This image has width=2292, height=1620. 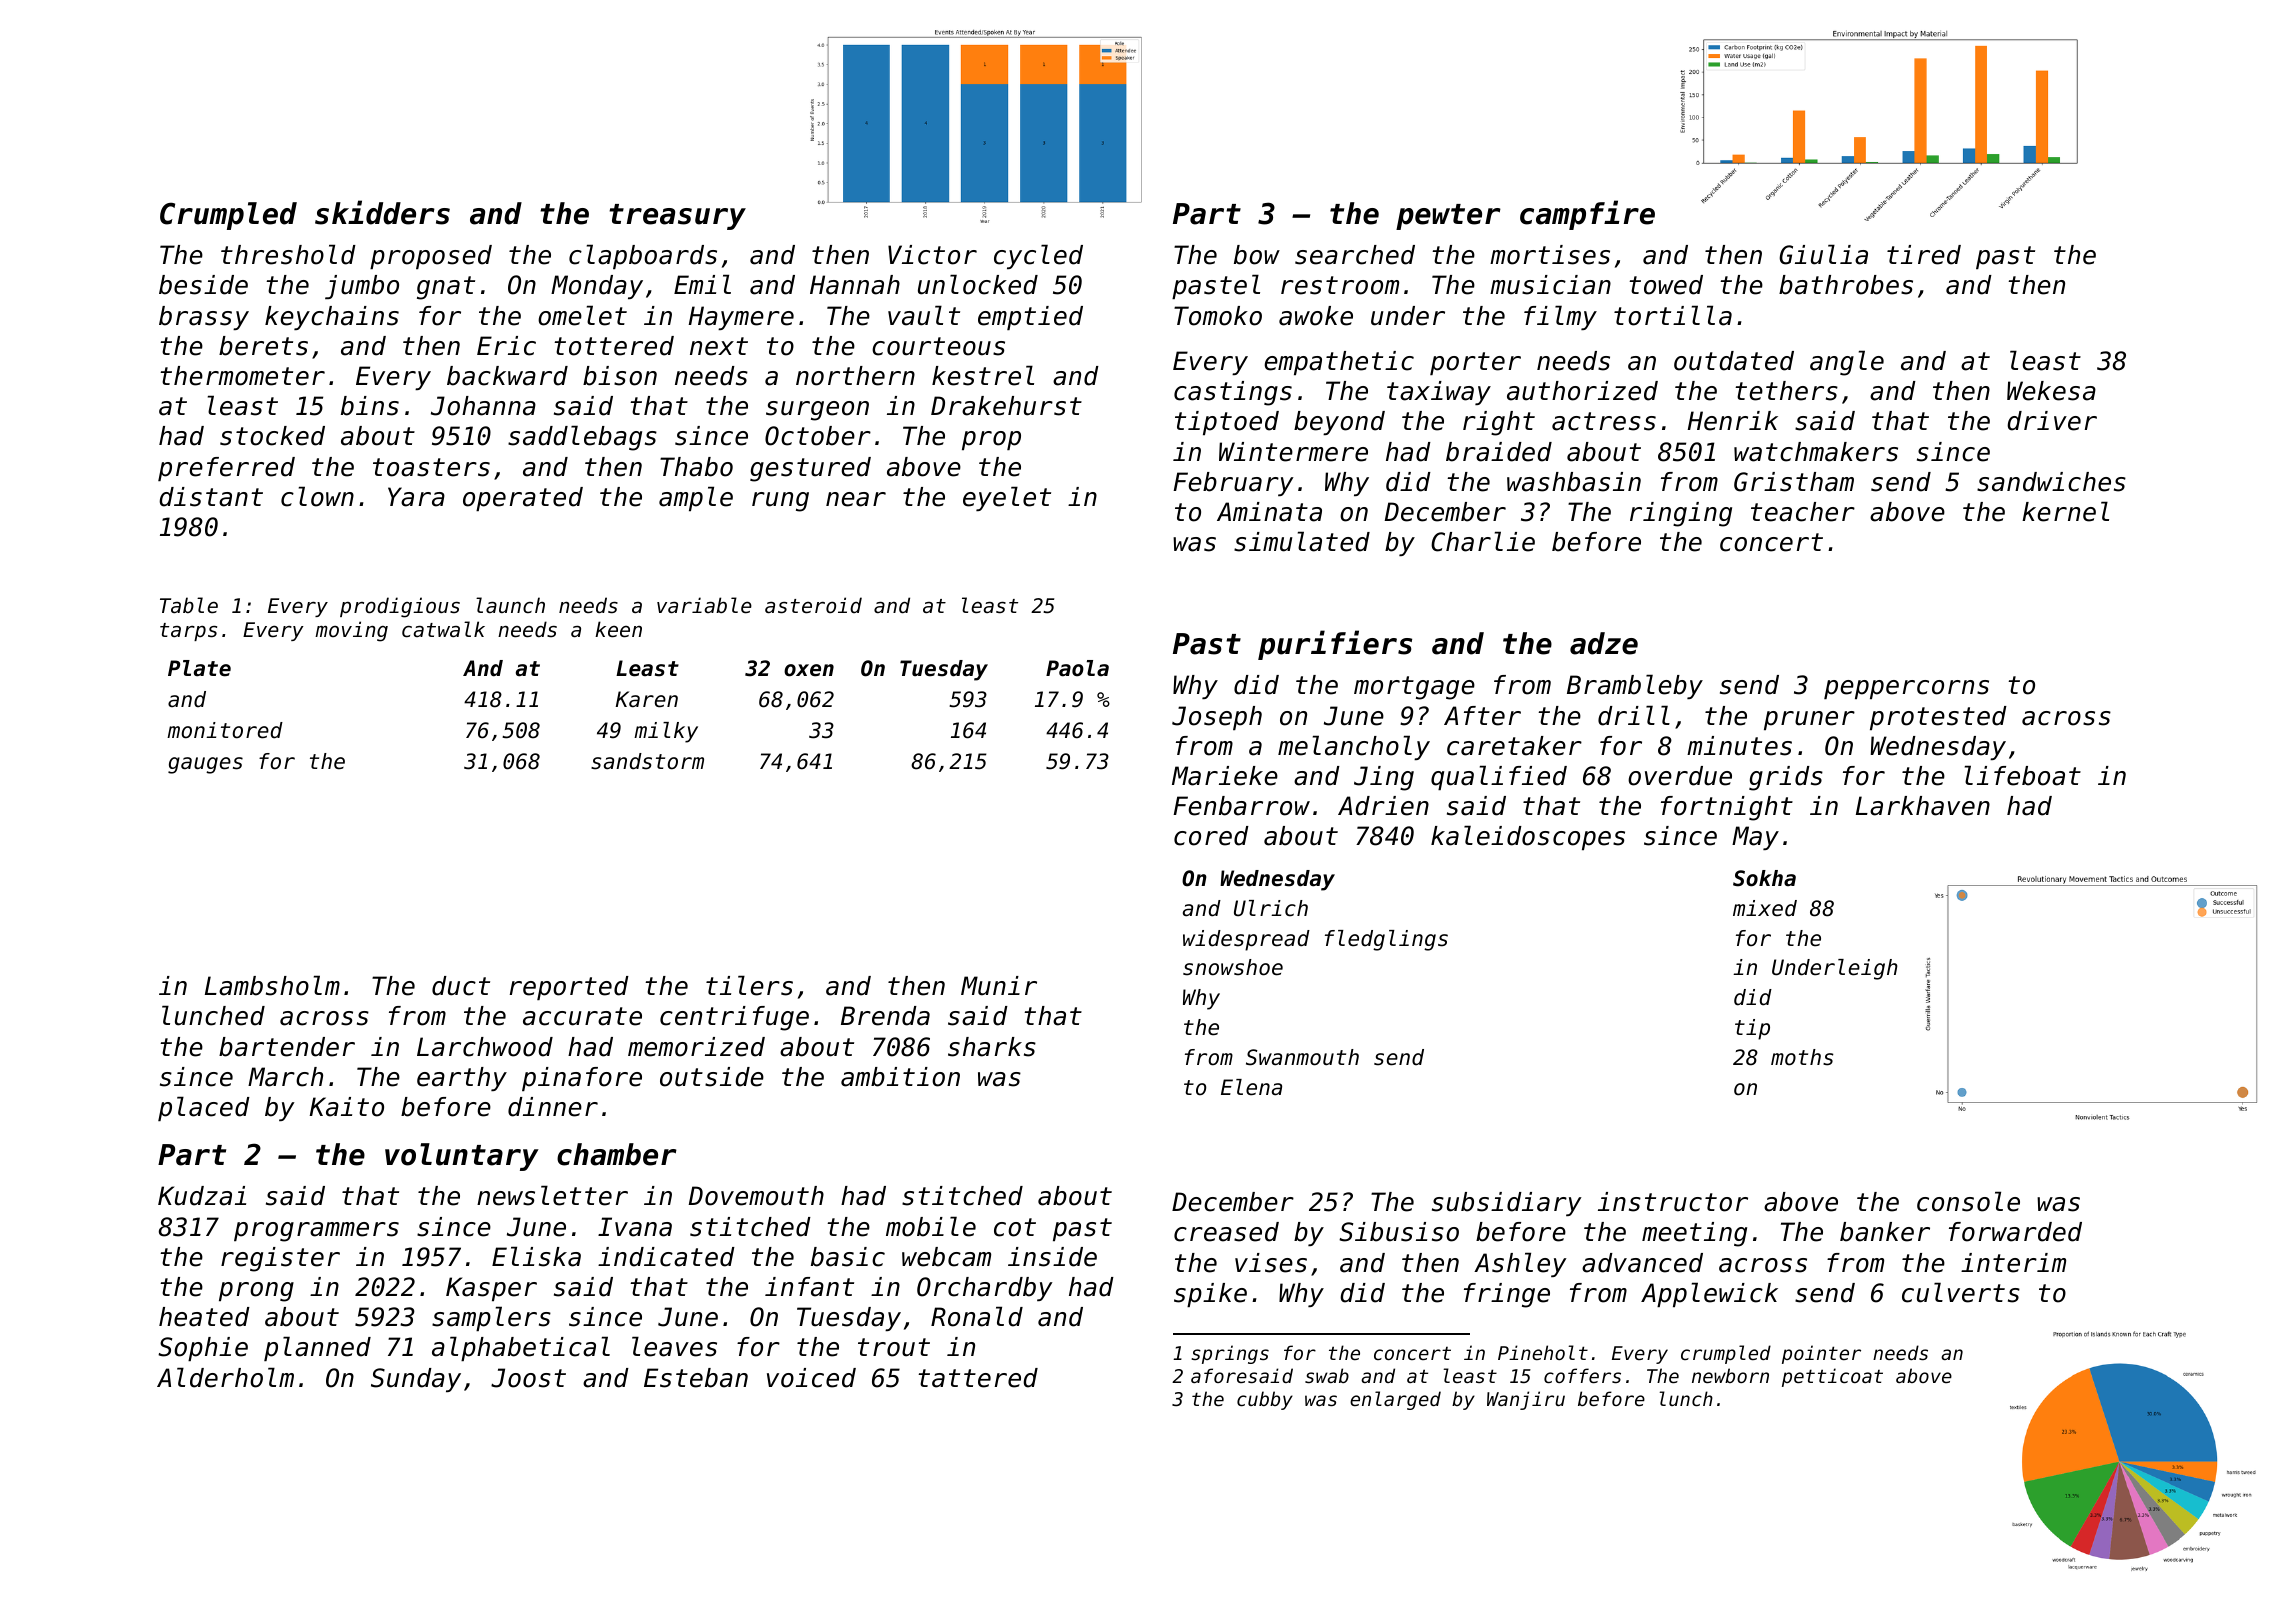 What do you see at coordinates (491, 1289) in the image?
I see `Kasper` at bounding box center [491, 1289].
